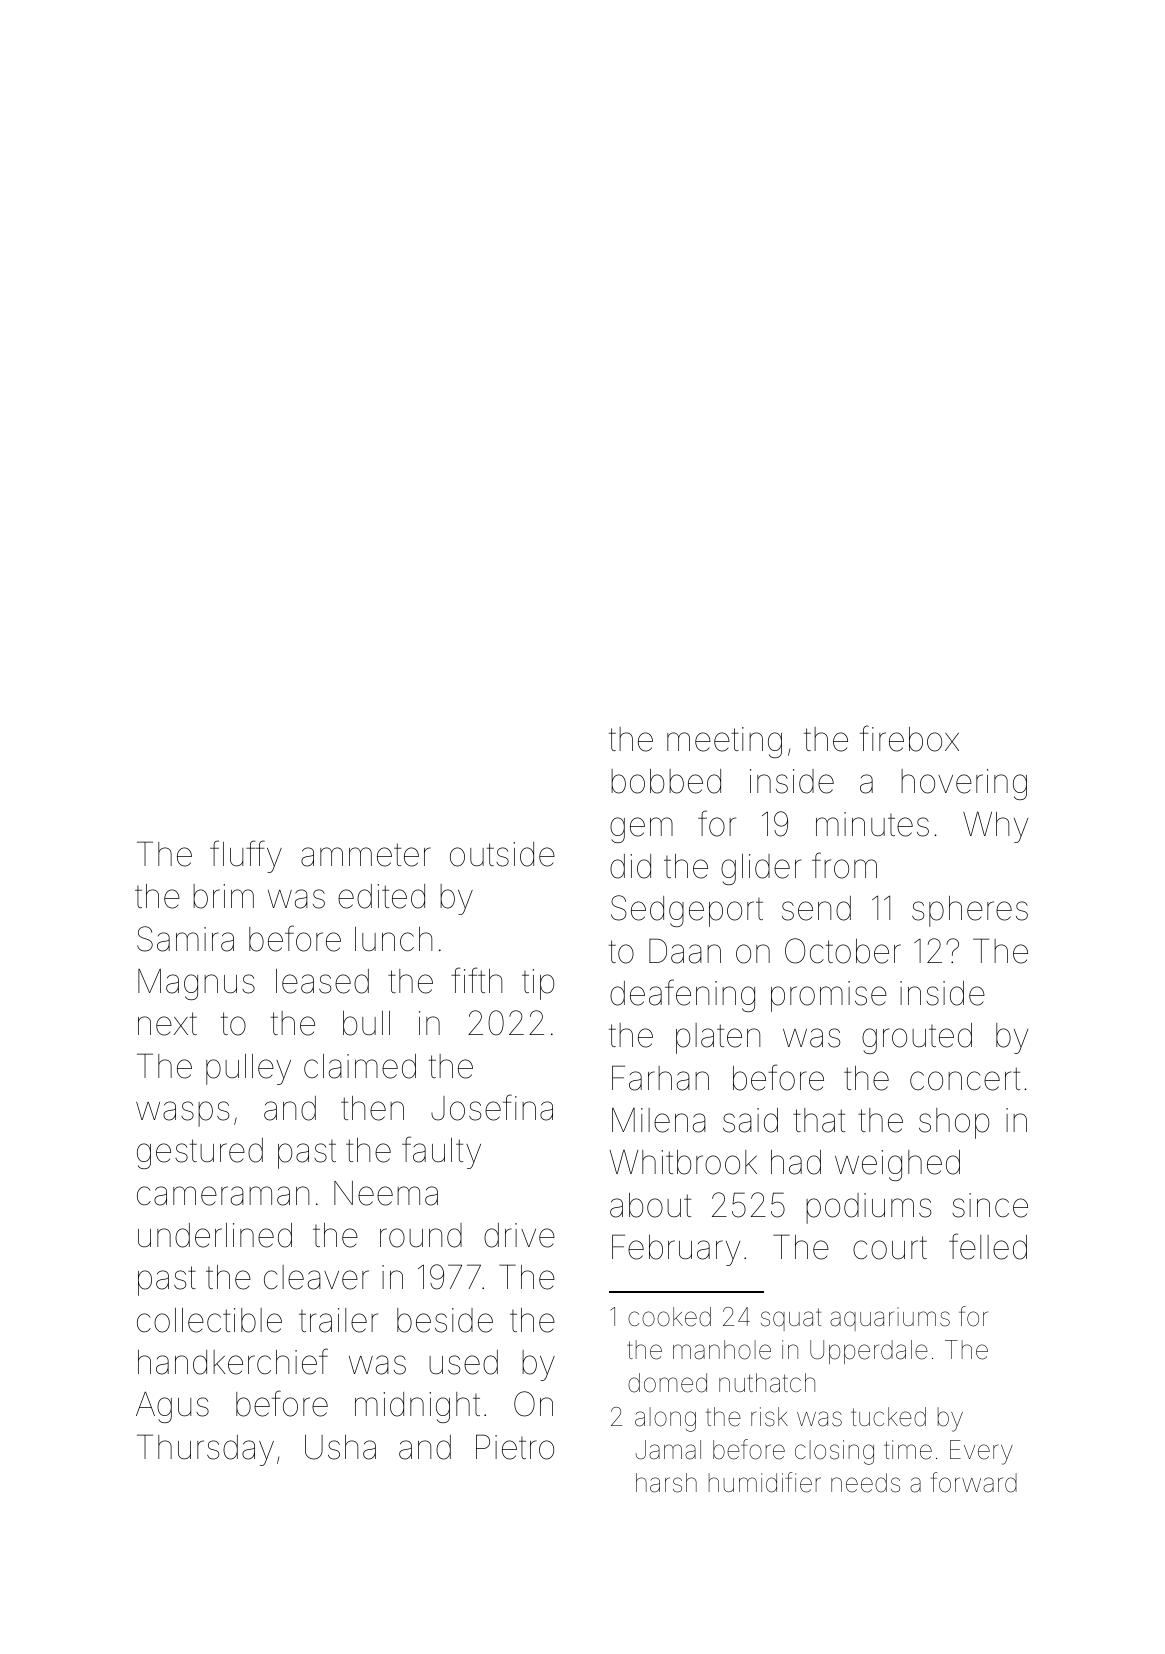 Image resolution: width=1165 pixels, height=1654 pixels. I want to click on beside, so click(445, 1320).
